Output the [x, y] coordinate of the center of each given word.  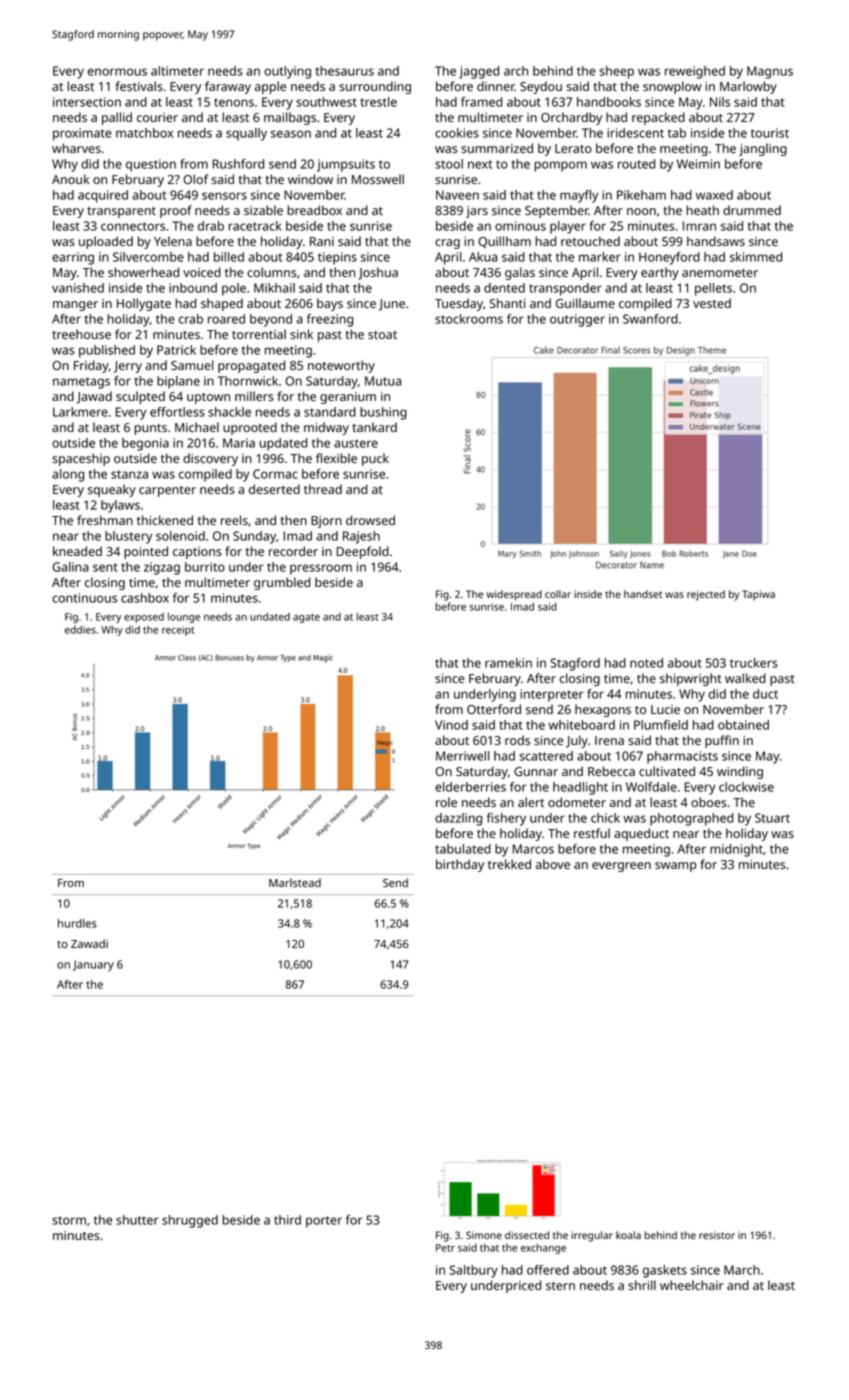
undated [270, 616]
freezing [330, 320]
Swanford [650, 319]
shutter [137, 1220]
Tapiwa [758, 595]
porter [324, 1222]
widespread [514, 595]
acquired [103, 196]
